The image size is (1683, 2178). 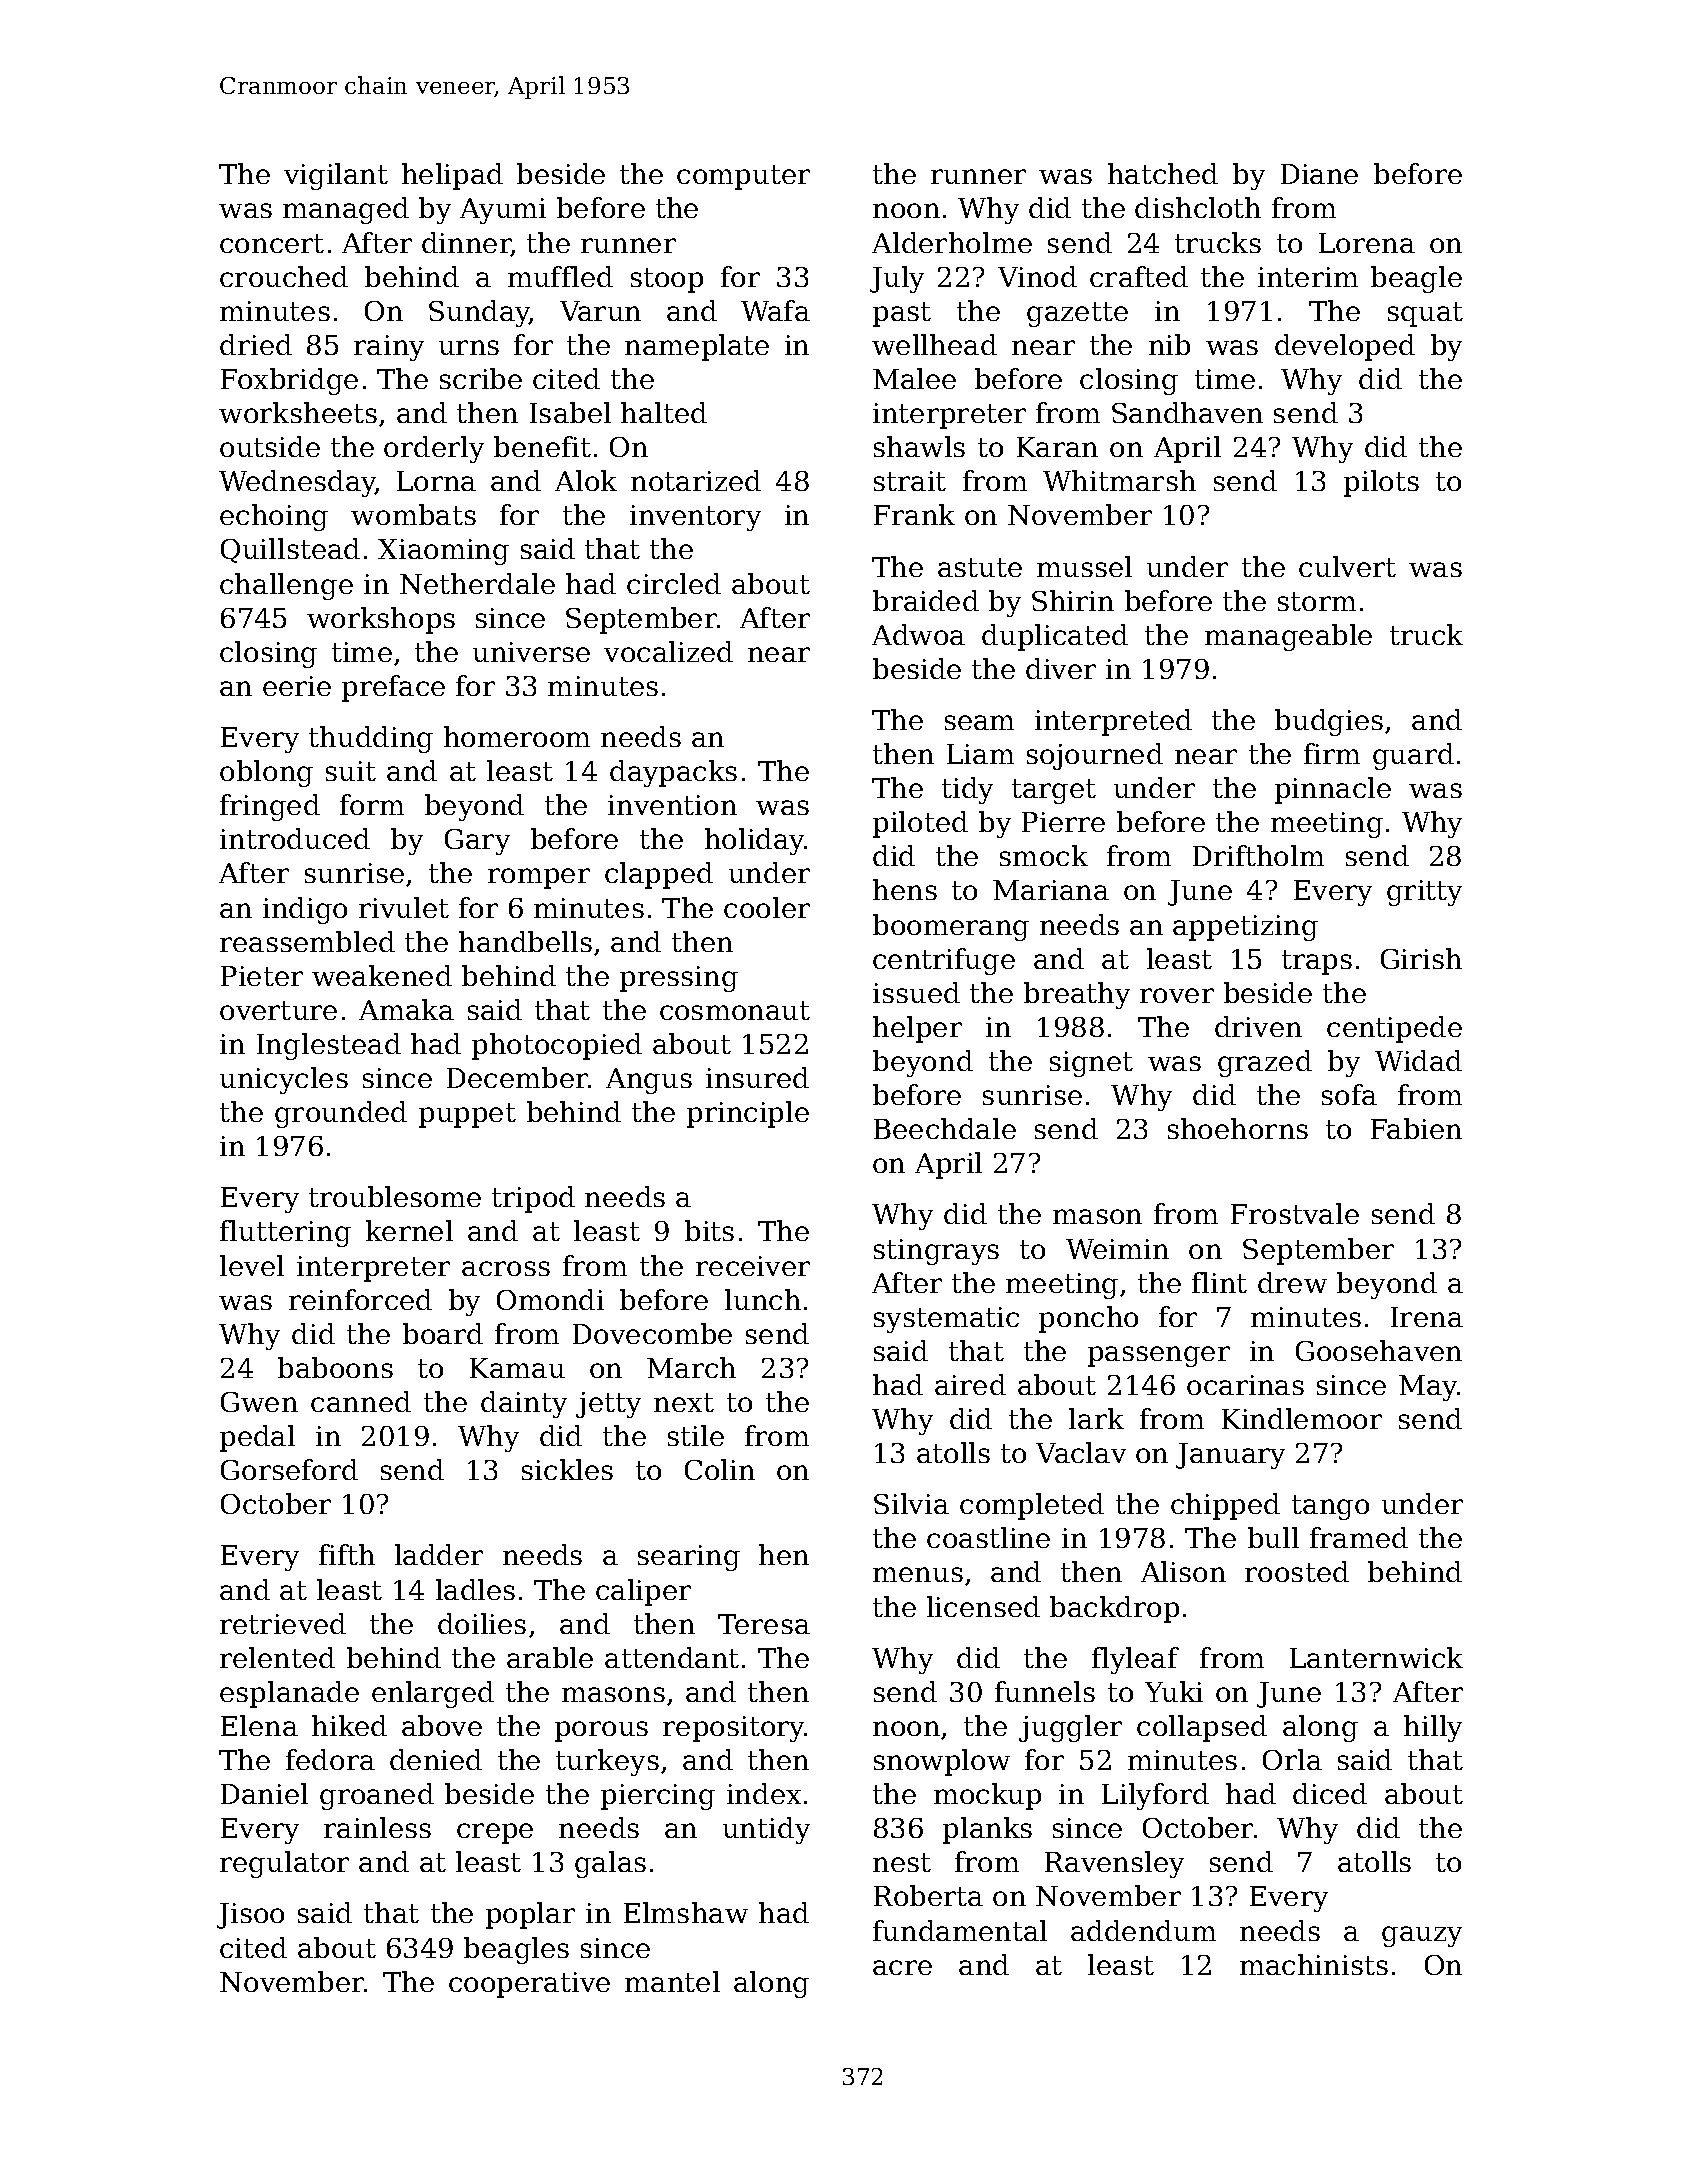 I want to click on Silvia, so click(x=911, y=1503).
